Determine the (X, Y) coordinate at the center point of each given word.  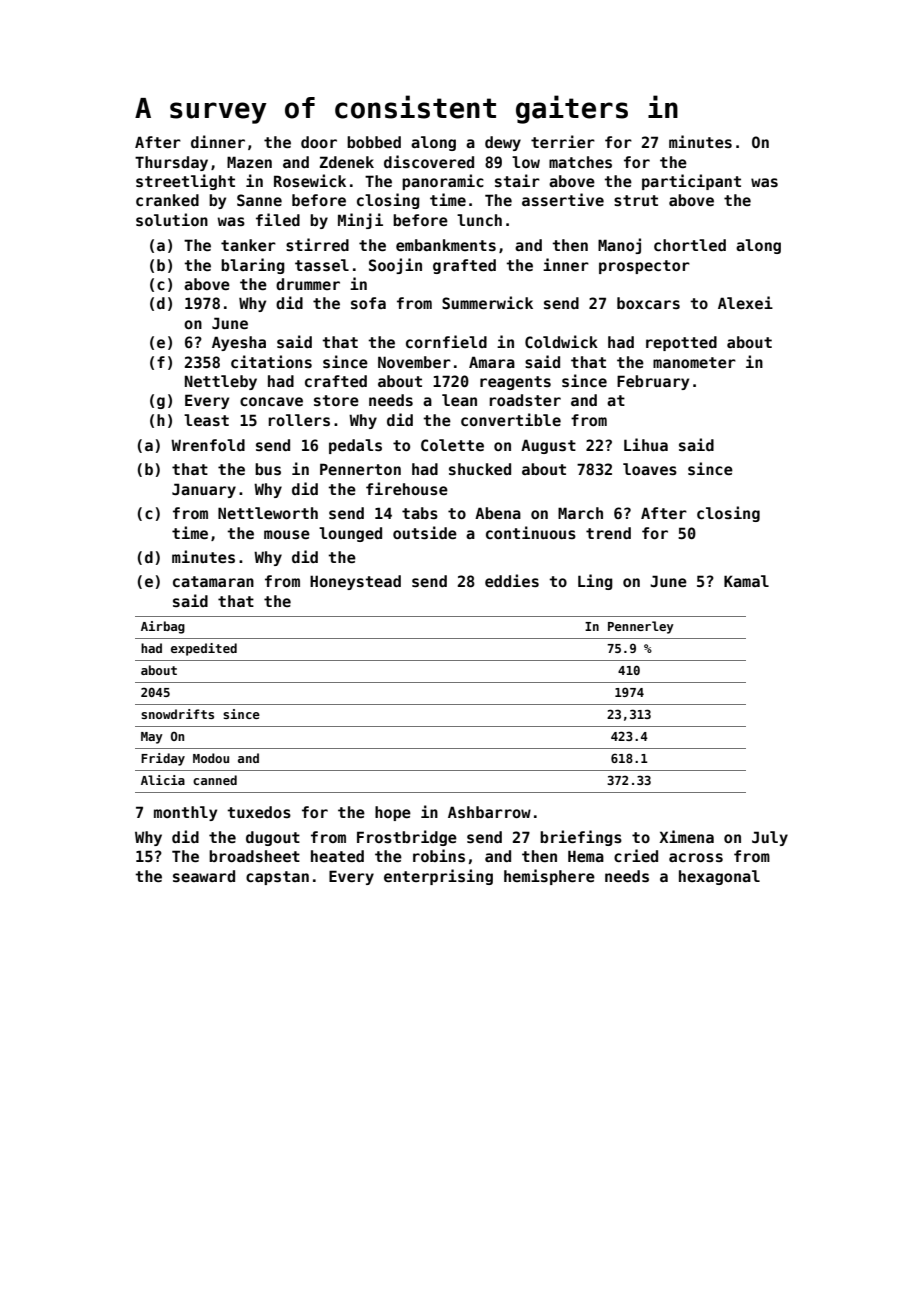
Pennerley (641, 627)
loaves (650, 469)
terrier (563, 141)
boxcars (648, 303)
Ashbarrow (489, 812)
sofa (368, 303)
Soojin (395, 266)
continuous (531, 532)
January (204, 490)
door (319, 142)
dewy (503, 143)
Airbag (163, 627)
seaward (204, 876)
